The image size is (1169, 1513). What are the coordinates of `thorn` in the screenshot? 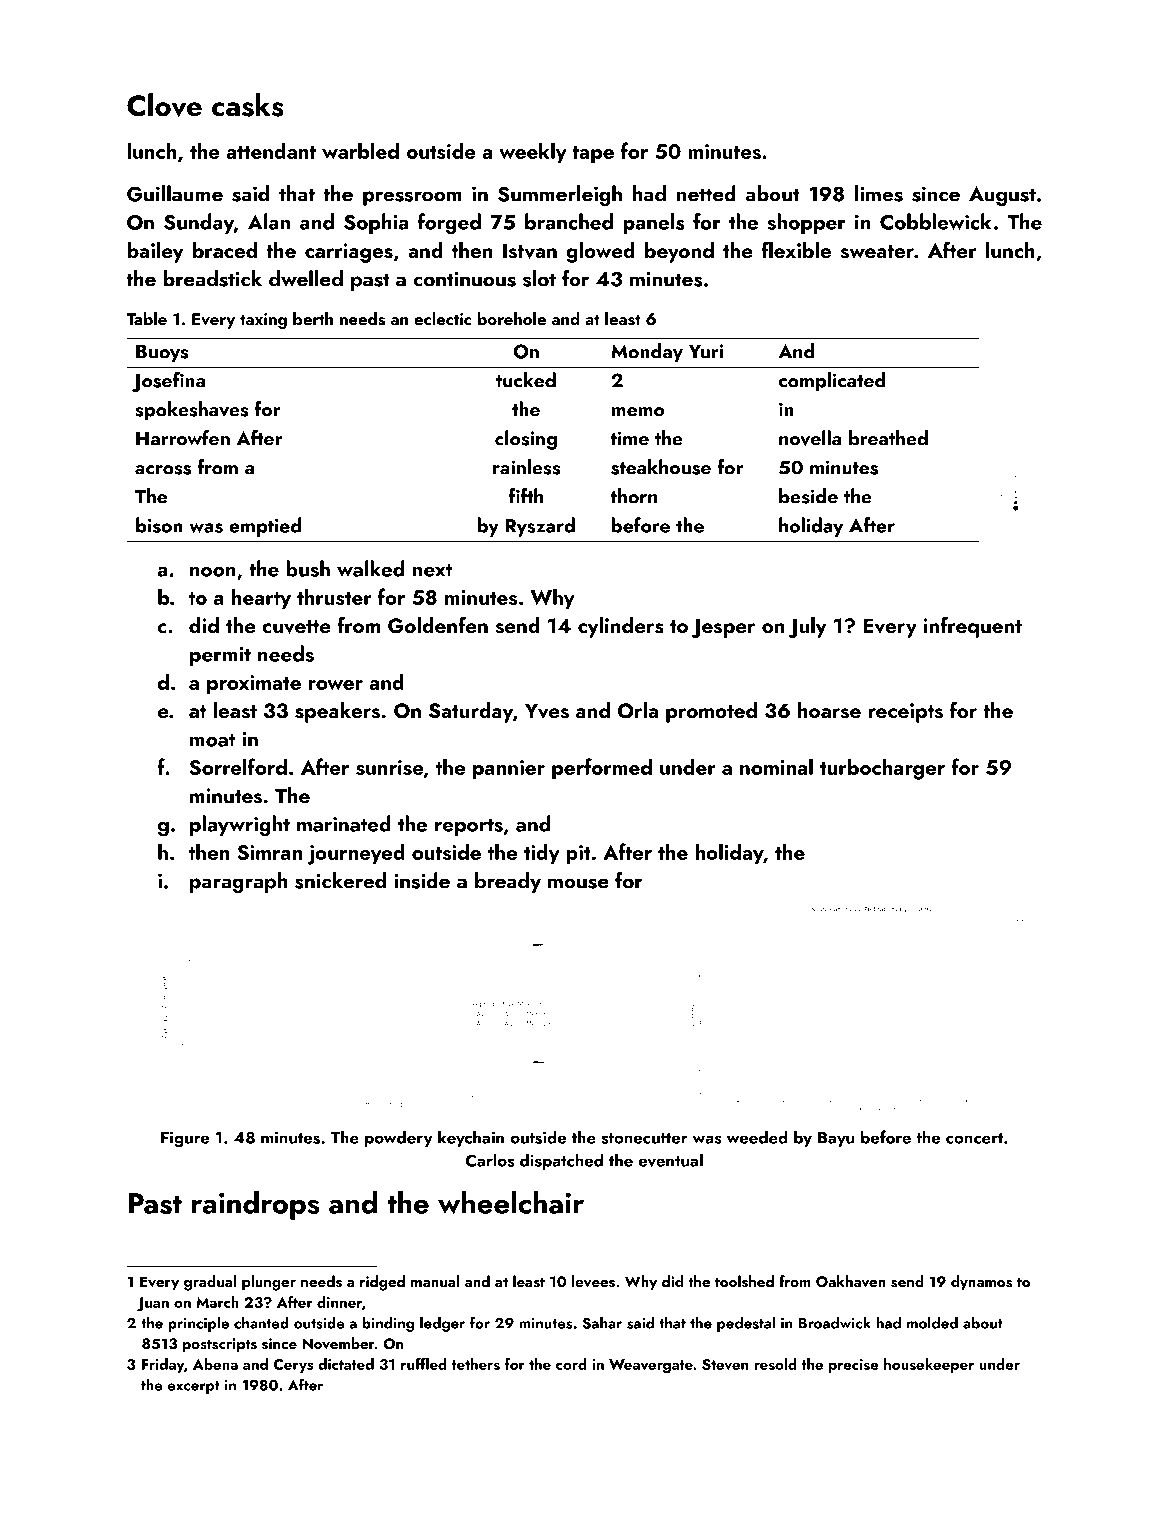 It's located at (634, 496).
